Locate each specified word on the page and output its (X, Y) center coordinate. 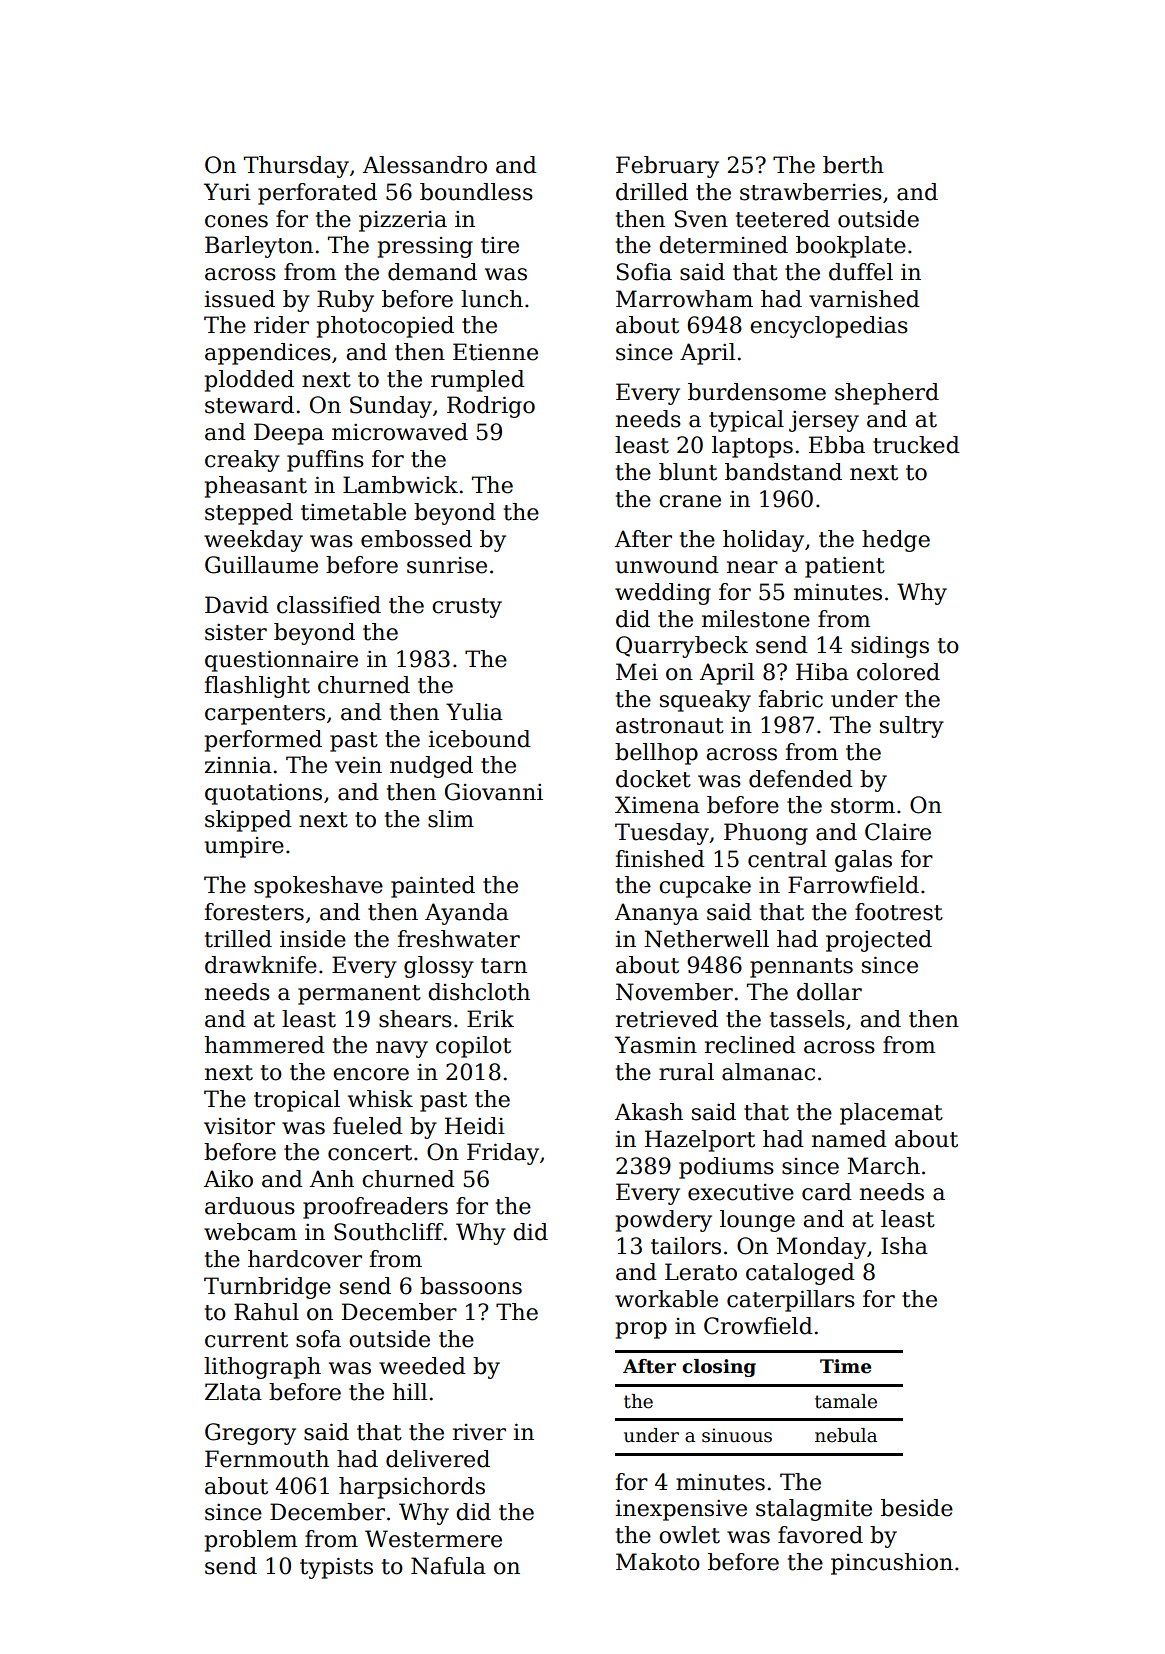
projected (879, 941)
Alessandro (425, 165)
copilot (473, 1047)
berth (853, 165)
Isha (904, 1246)
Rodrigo (491, 407)
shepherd (887, 394)
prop (641, 1330)
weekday (253, 541)
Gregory (250, 1434)
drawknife (261, 965)
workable (666, 1299)
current (246, 1340)
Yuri (227, 192)
